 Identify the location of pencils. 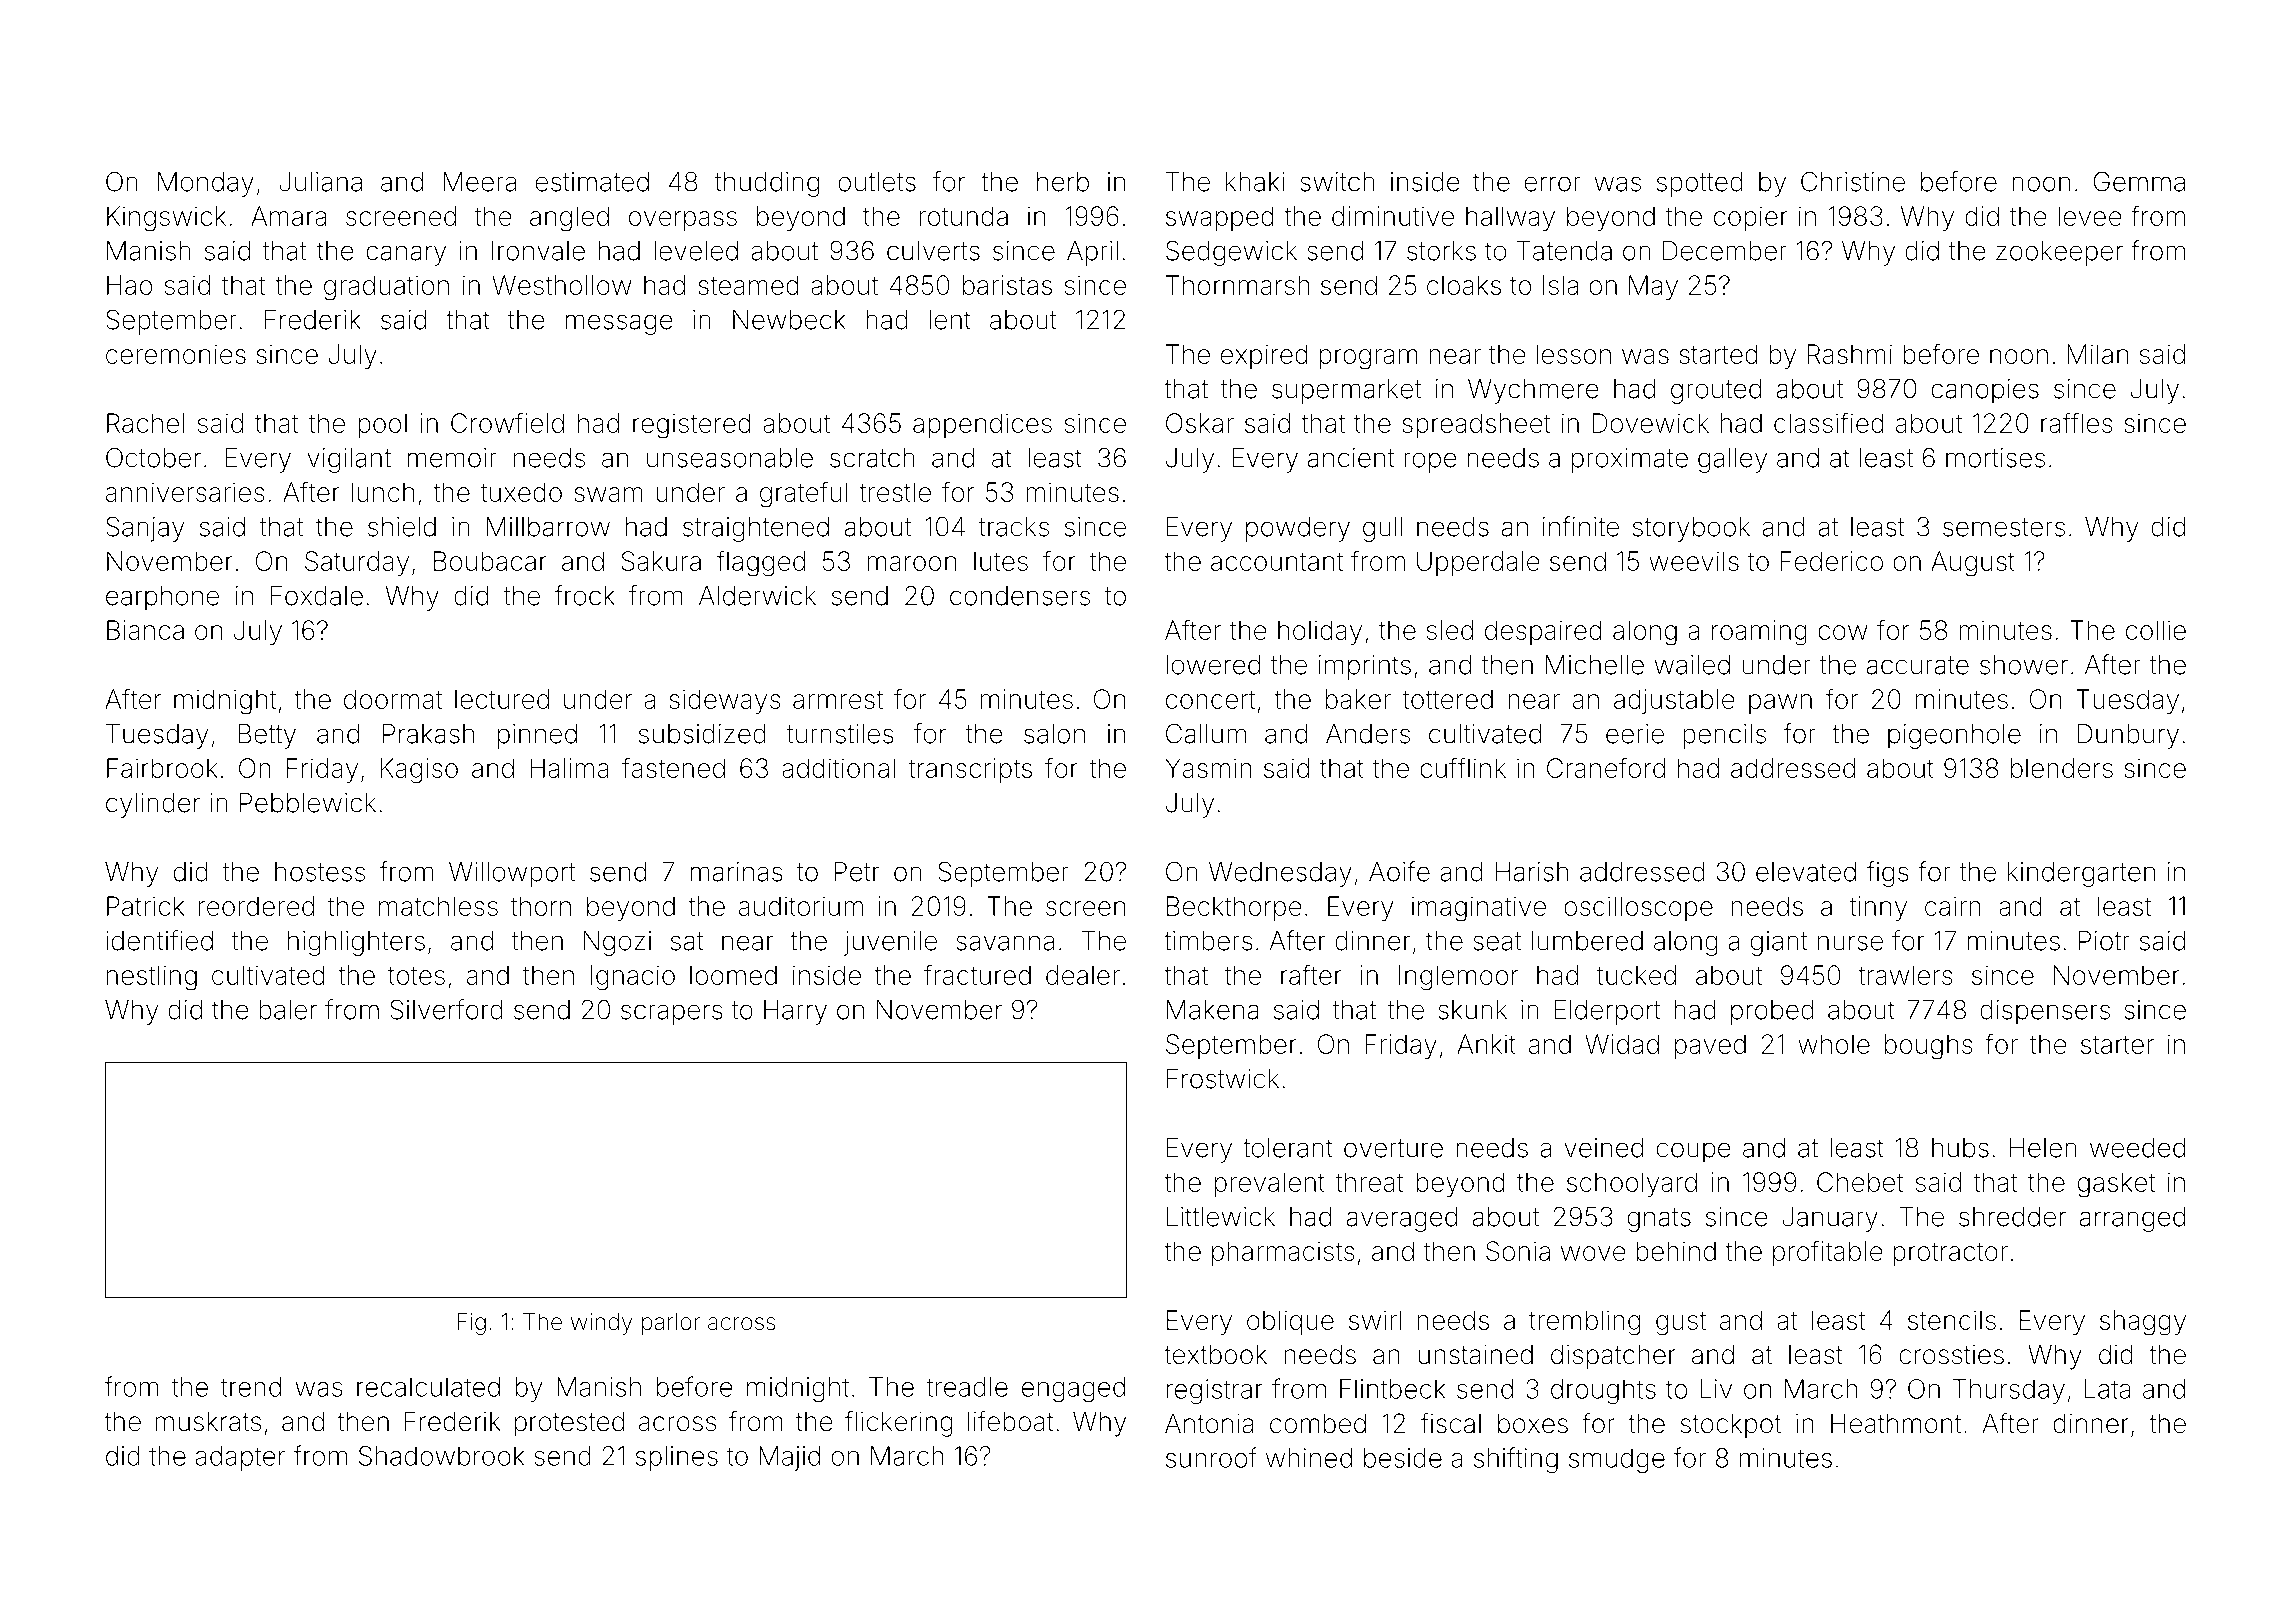
(1724, 736).
